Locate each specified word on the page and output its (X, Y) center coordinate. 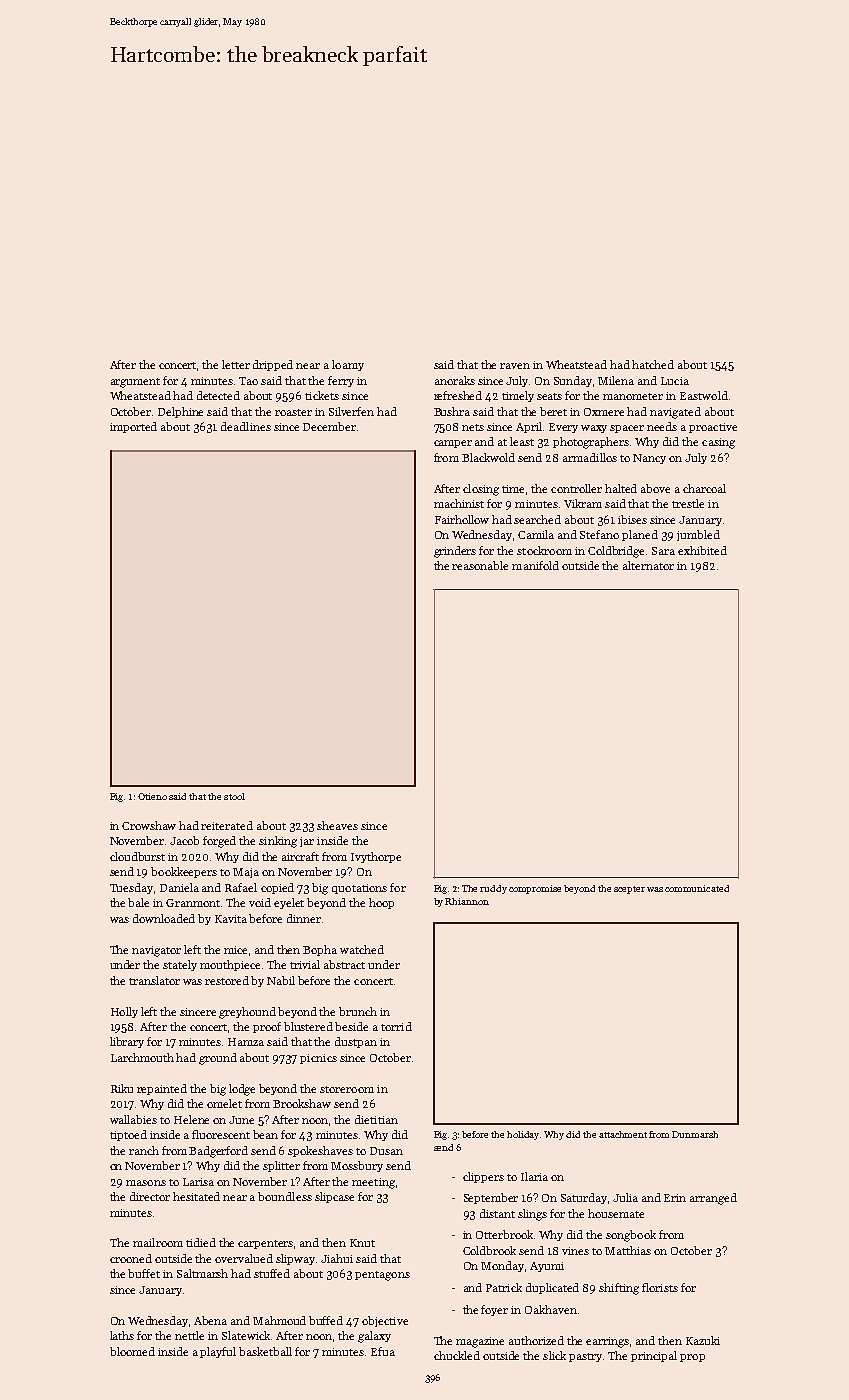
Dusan (386, 1151)
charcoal (704, 488)
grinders (455, 552)
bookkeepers (184, 872)
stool (234, 796)
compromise (535, 889)
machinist (459, 503)
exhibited (702, 550)
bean (265, 1134)
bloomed (132, 1351)
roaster (293, 412)
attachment (623, 1134)
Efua (383, 1351)
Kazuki (703, 1340)
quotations (359, 889)
